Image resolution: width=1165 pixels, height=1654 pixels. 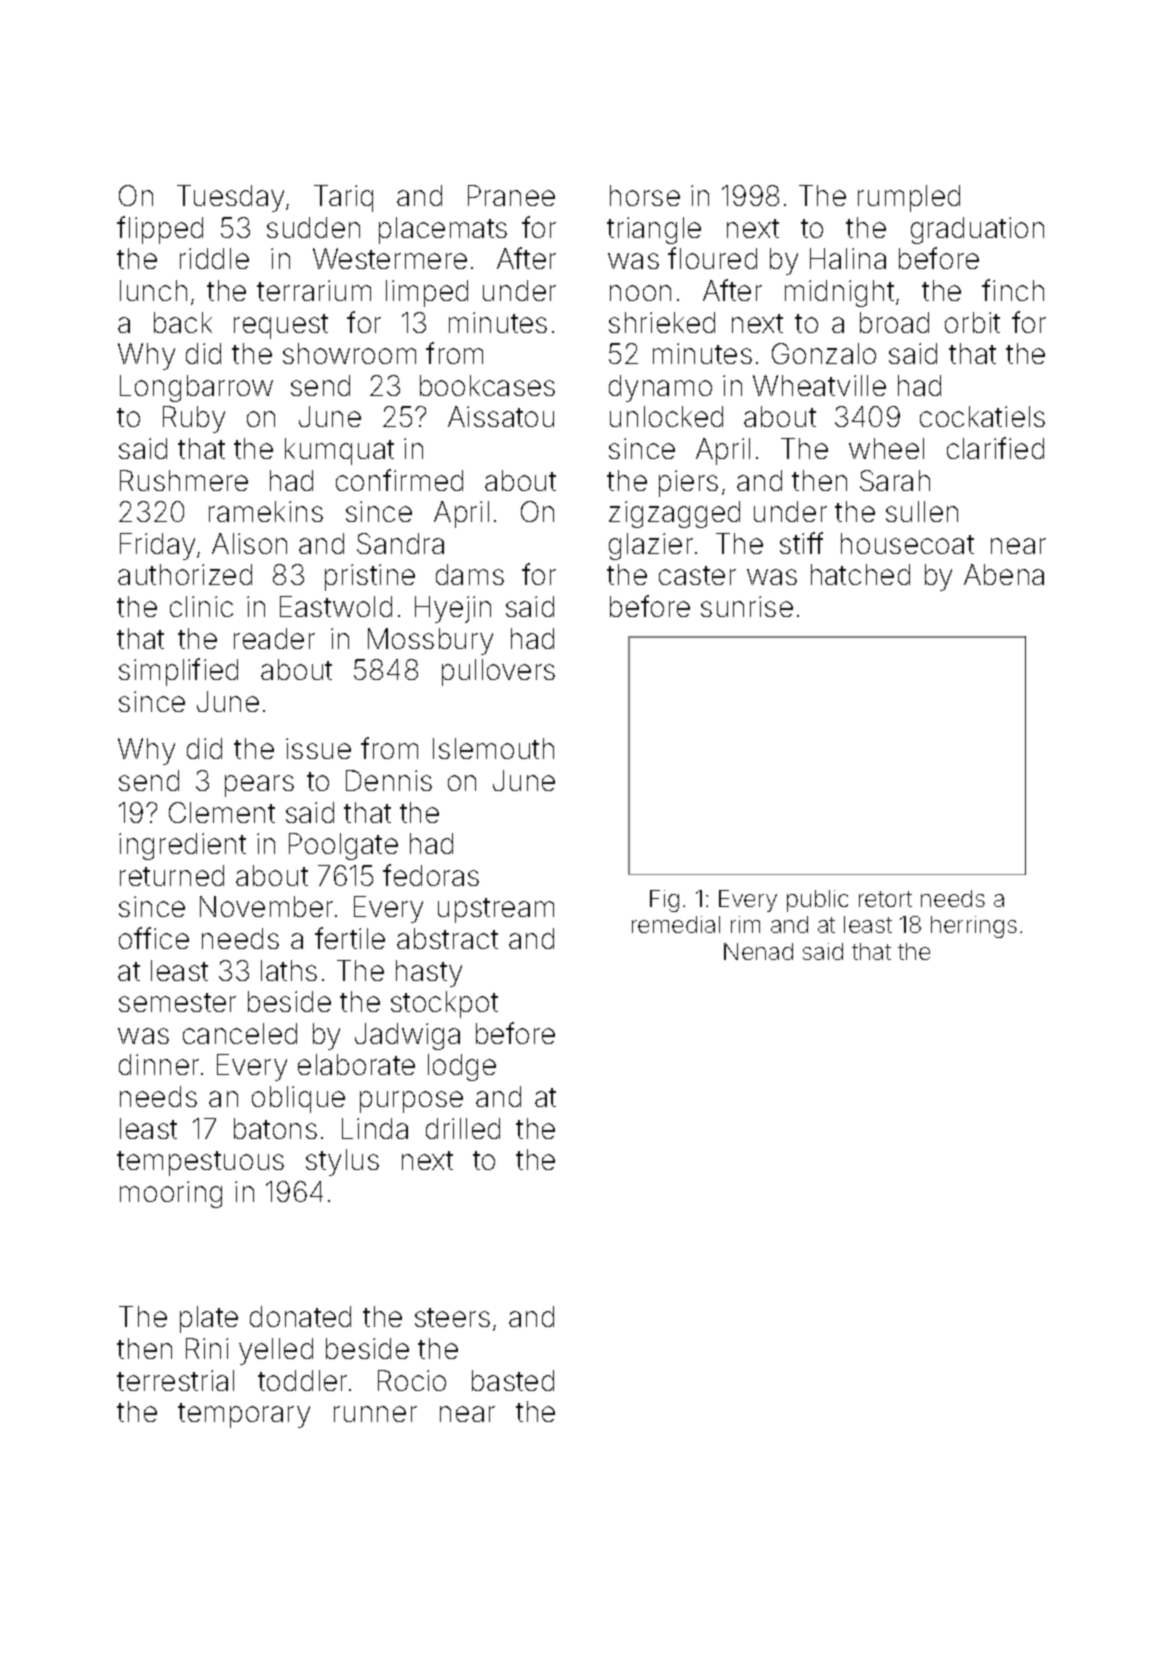 I want to click on herrings, so click(x=974, y=927).
